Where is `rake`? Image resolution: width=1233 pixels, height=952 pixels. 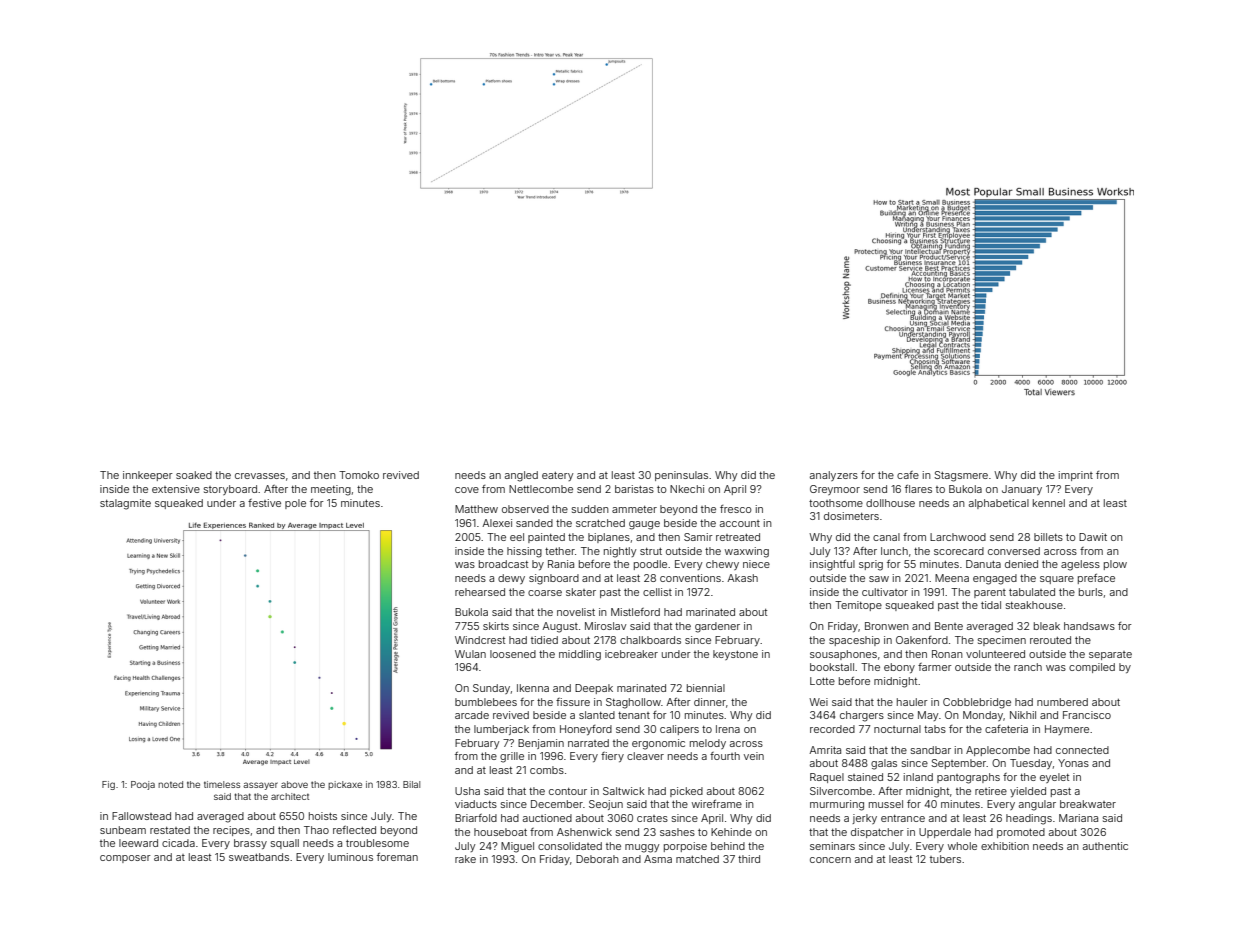
rake is located at coordinates (465, 859).
